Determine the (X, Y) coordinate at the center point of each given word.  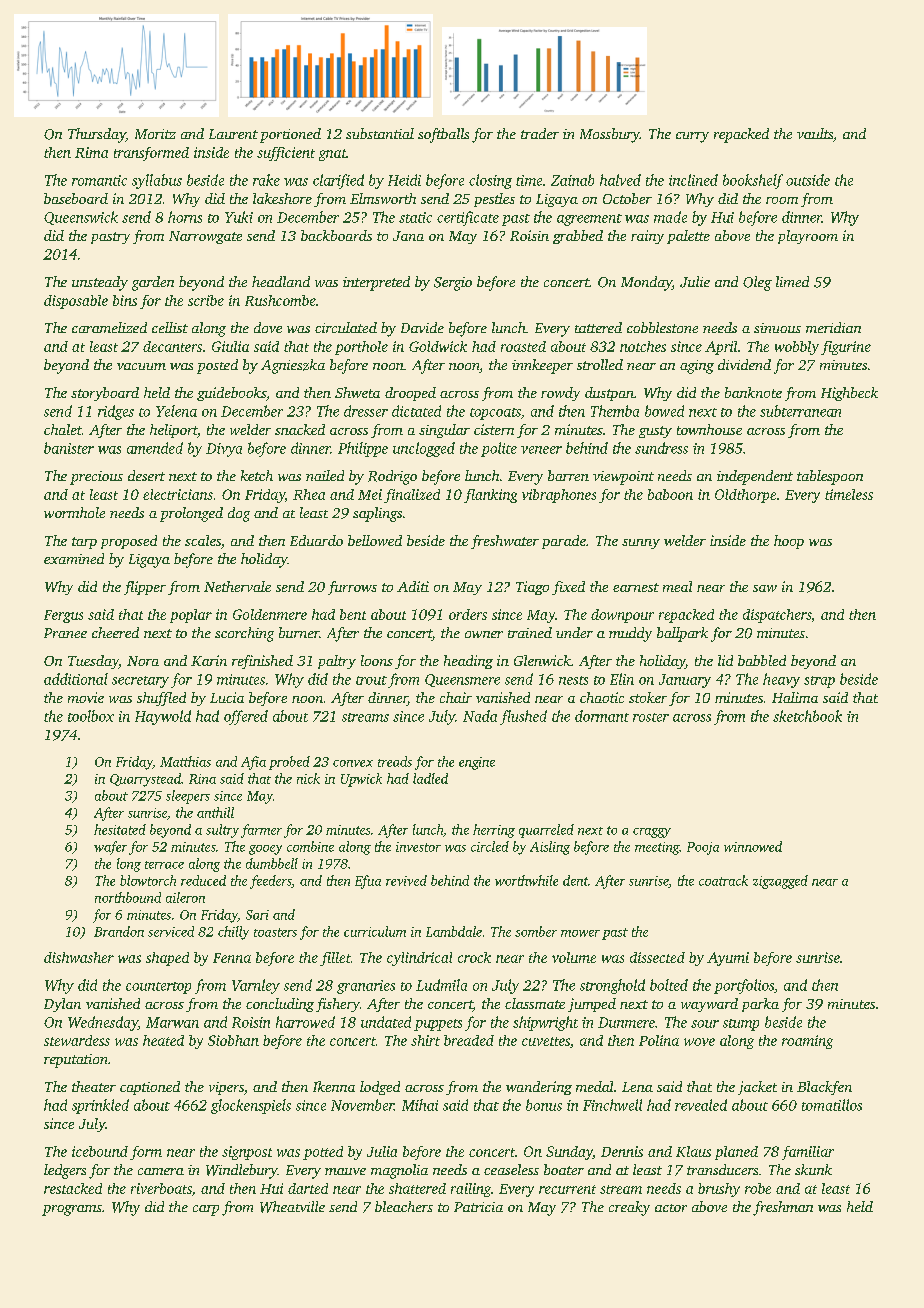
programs (72, 1210)
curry (692, 137)
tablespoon (830, 477)
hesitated (120, 829)
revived (406, 880)
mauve (345, 1171)
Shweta (357, 392)
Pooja (703, 848)
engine (477, 763)
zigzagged (780, 882)
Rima (91, 152)
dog (239, 514)
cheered (115, 632)
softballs (443, 135)
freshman (783, 1208)
